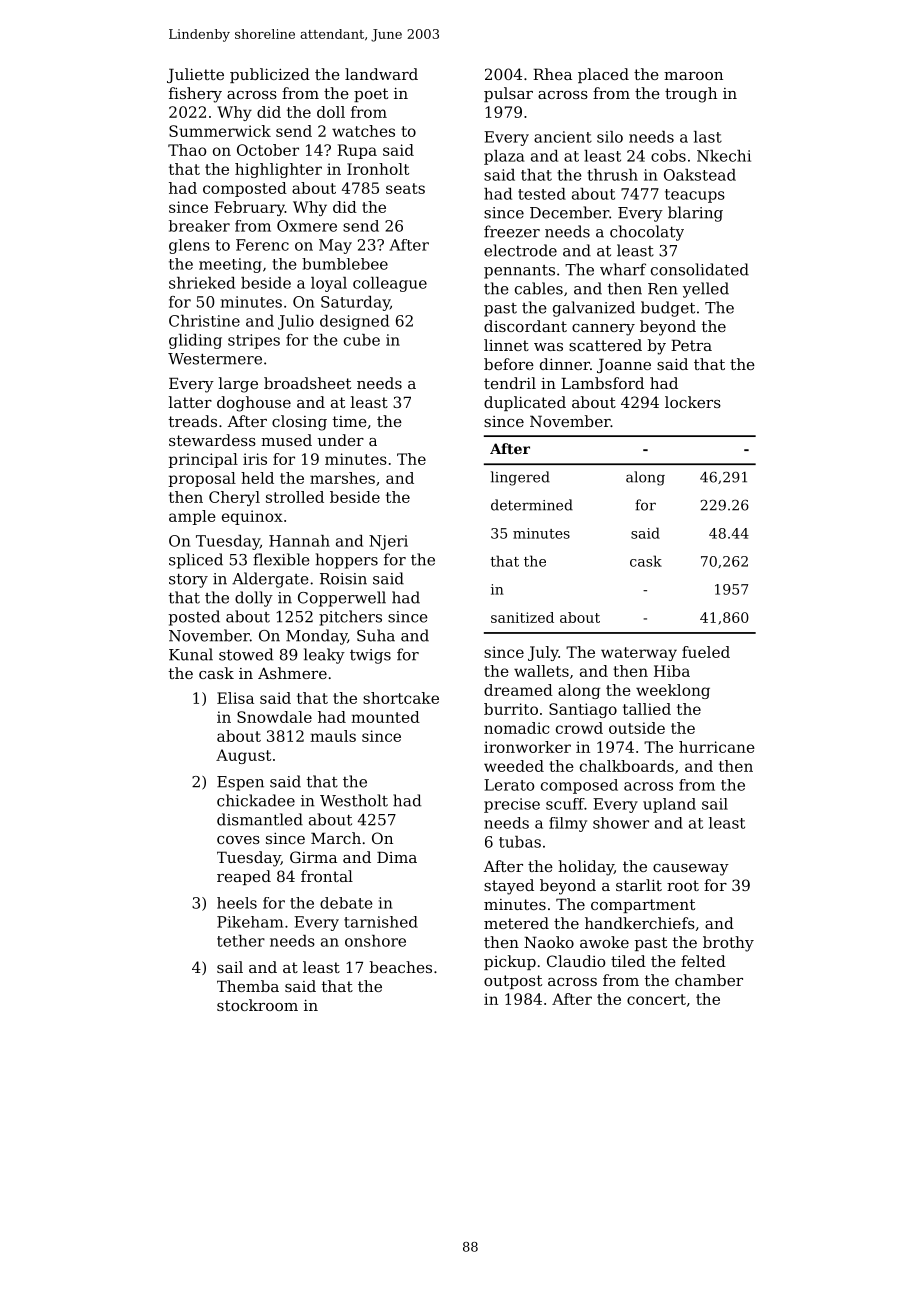  Describe the element at coordinates (268, 150) in the page. I see `October` at that location.
